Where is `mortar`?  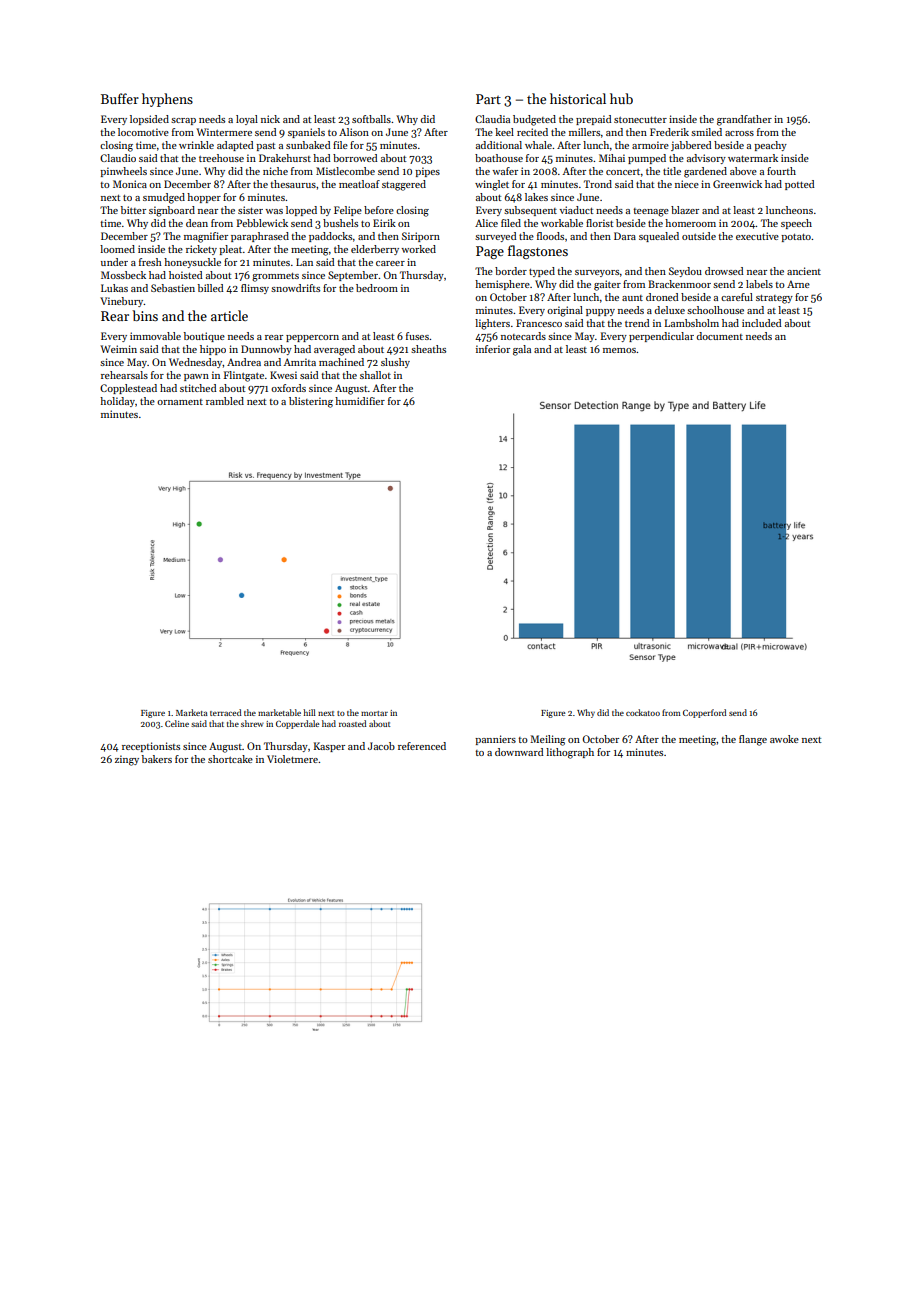
mortar is located at coordinates (374, 713).
